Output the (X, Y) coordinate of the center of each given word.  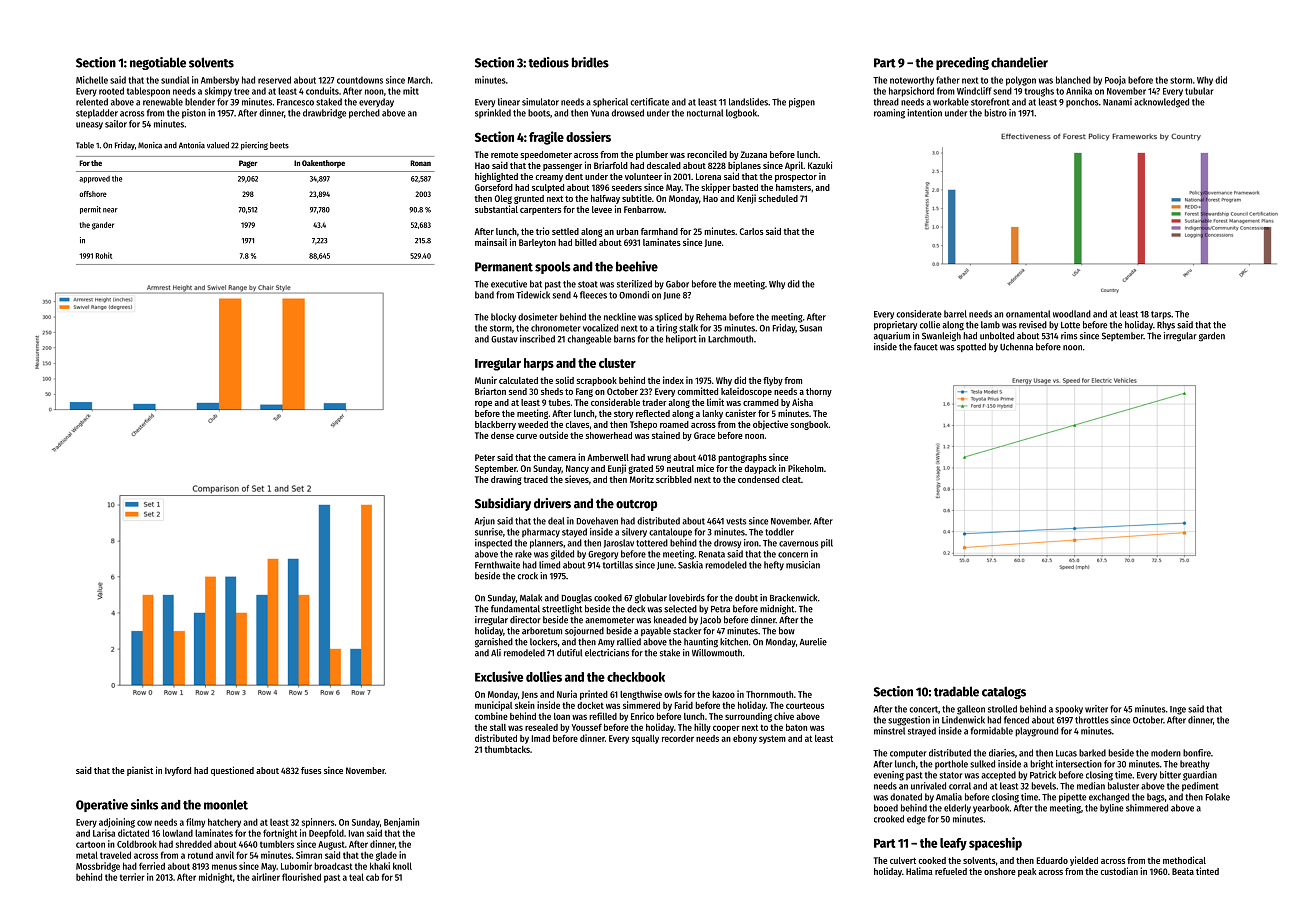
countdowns (360, 80)
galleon (971, 710)
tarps (1161, 315)
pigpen (802, 103)
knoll (402, 866)
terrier (132, 877)
